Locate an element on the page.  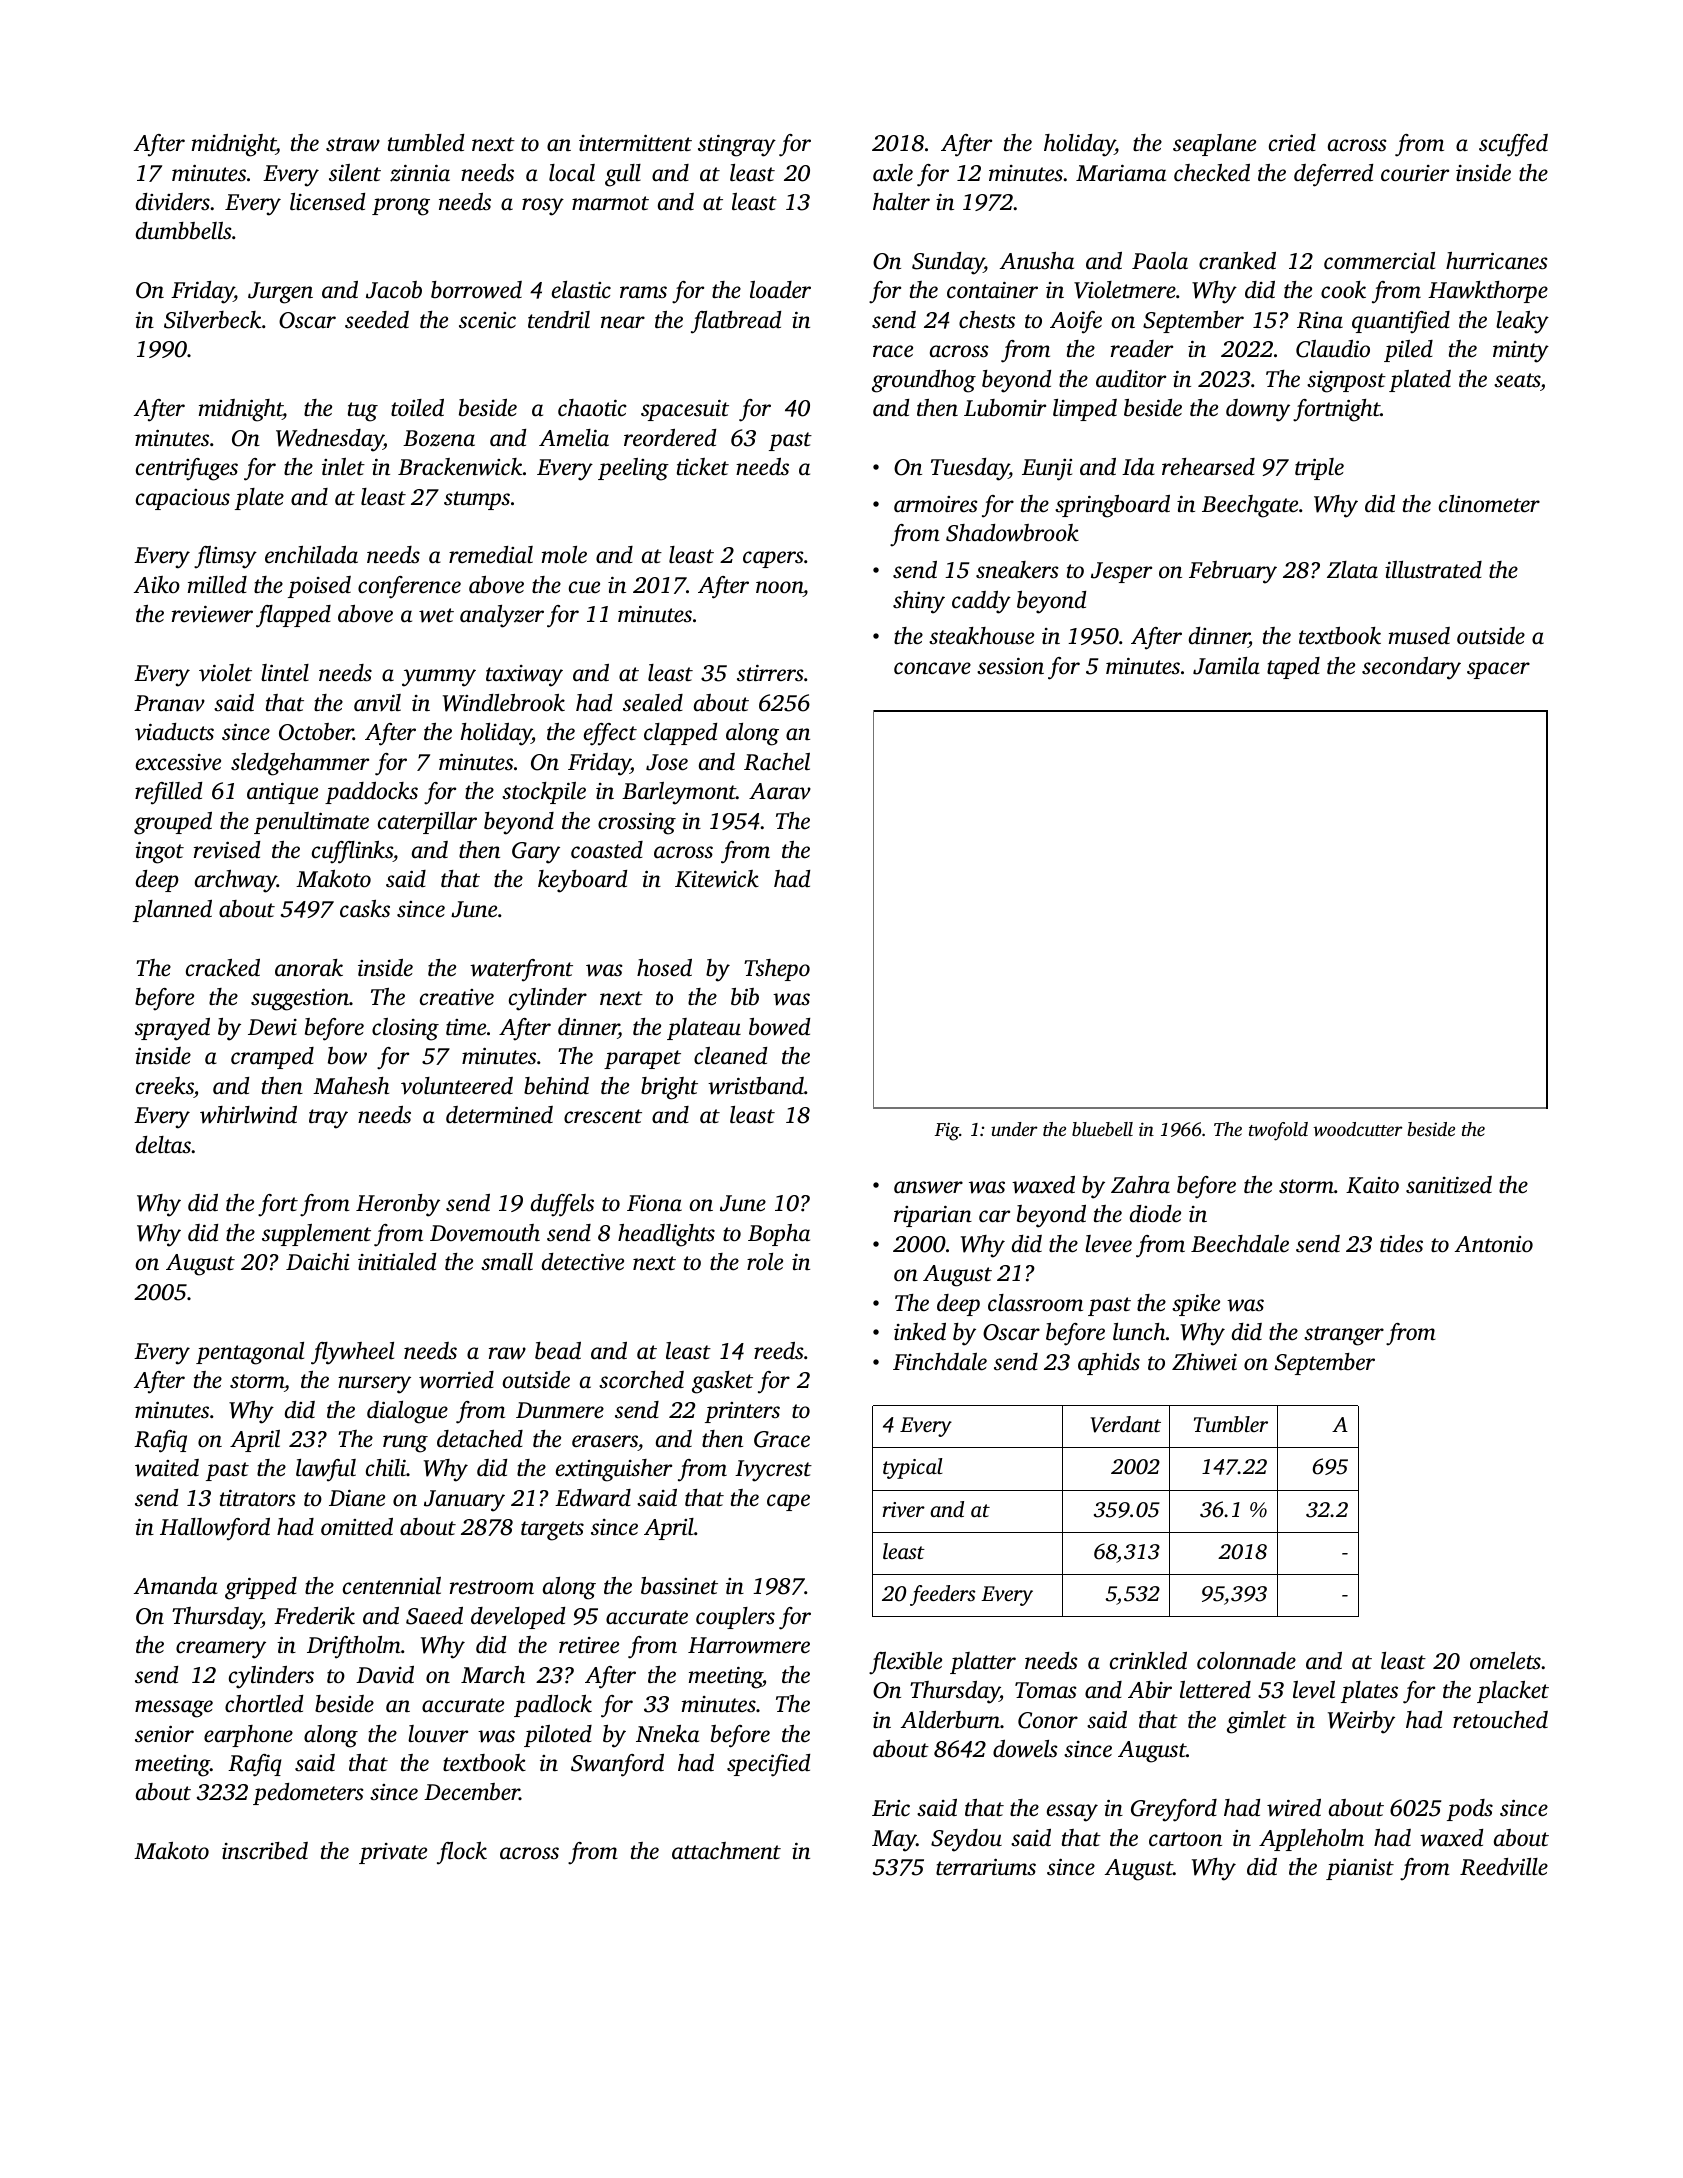
straw is located at coordinates (353, 144).
